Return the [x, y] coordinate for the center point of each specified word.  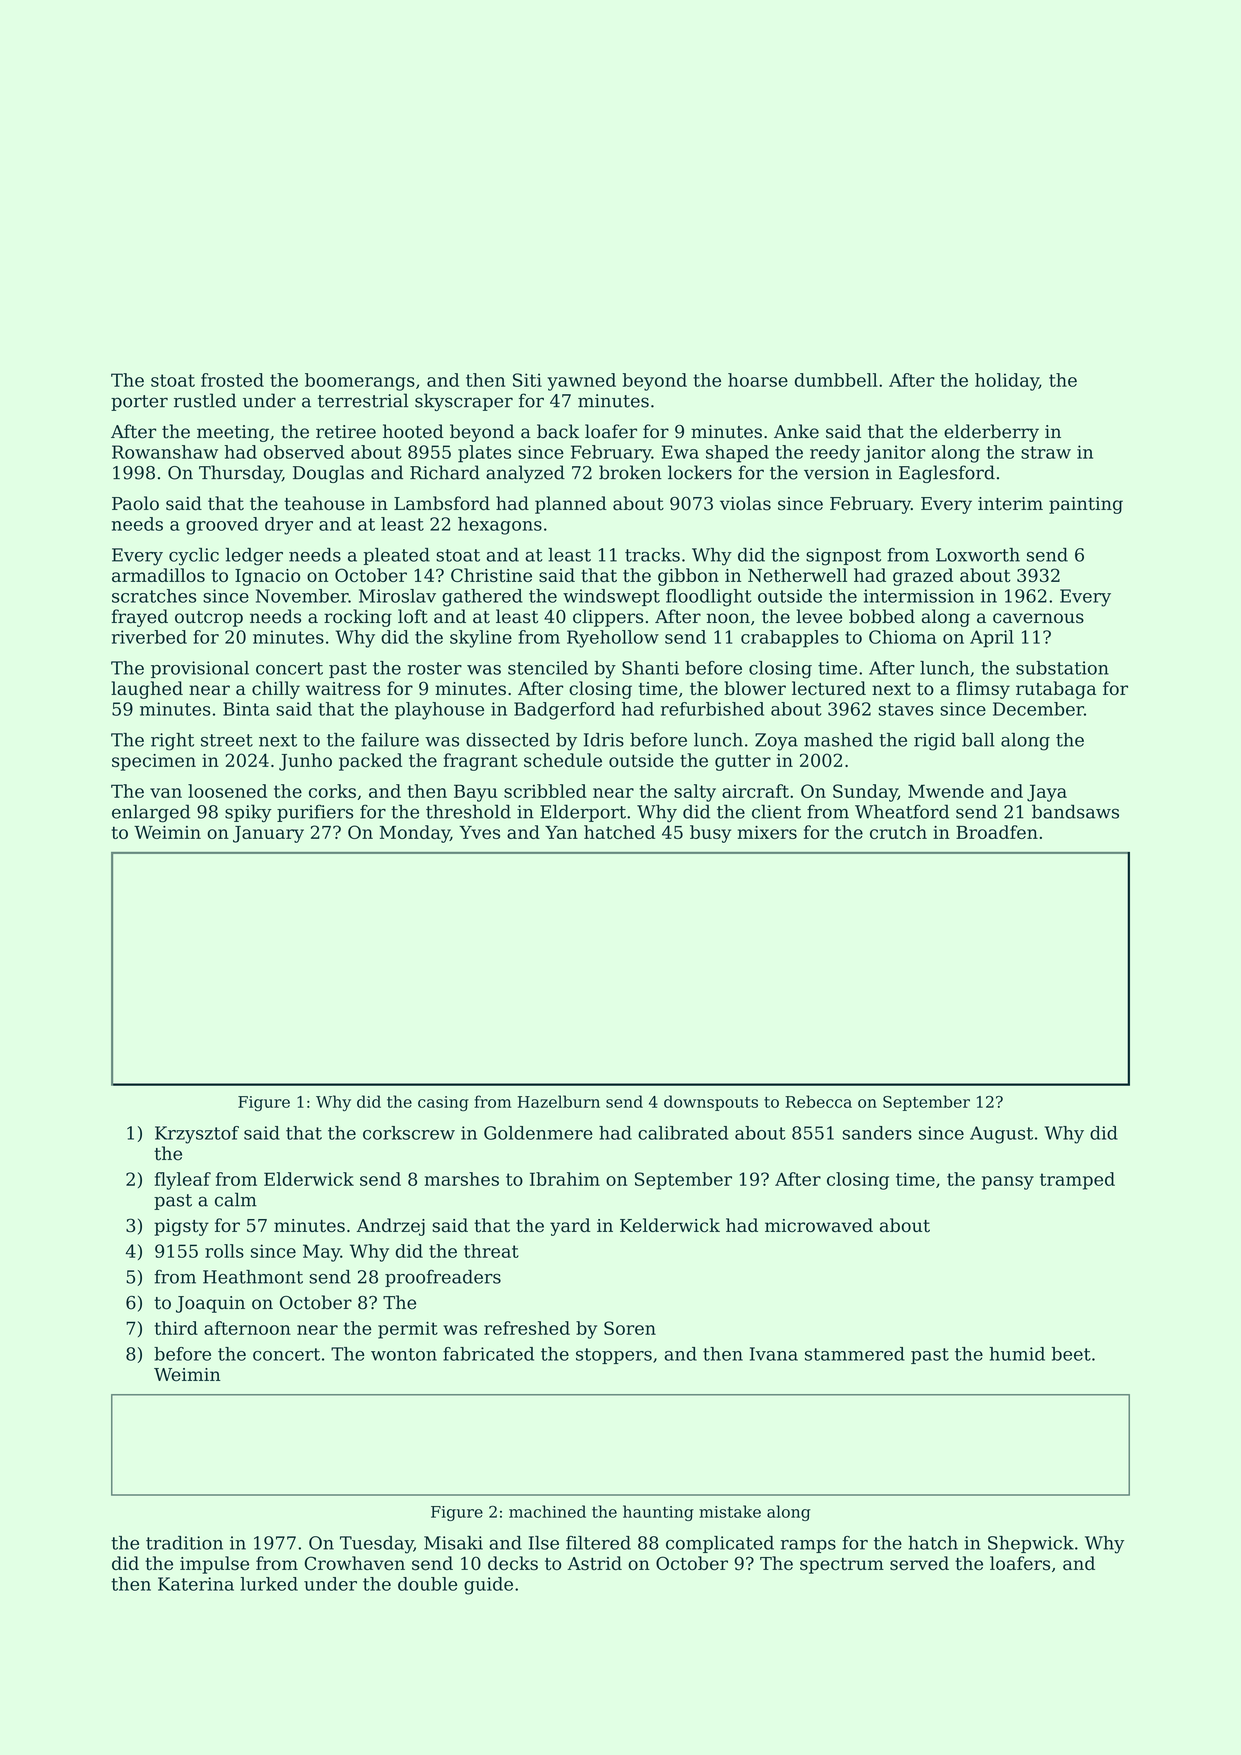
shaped [737, 454]
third [176, 1328]
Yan [561, 832]
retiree [346, 432]
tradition [184, 1543]
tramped [1077, 1181]
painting [1086, 505]
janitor [895, 454]
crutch [898, 832]
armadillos [158, 575]
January [268, 834]
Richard [445, 472]
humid [1017, 1354]
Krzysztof [197, 1135]
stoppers [614, 1356]
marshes [462, 1179]
